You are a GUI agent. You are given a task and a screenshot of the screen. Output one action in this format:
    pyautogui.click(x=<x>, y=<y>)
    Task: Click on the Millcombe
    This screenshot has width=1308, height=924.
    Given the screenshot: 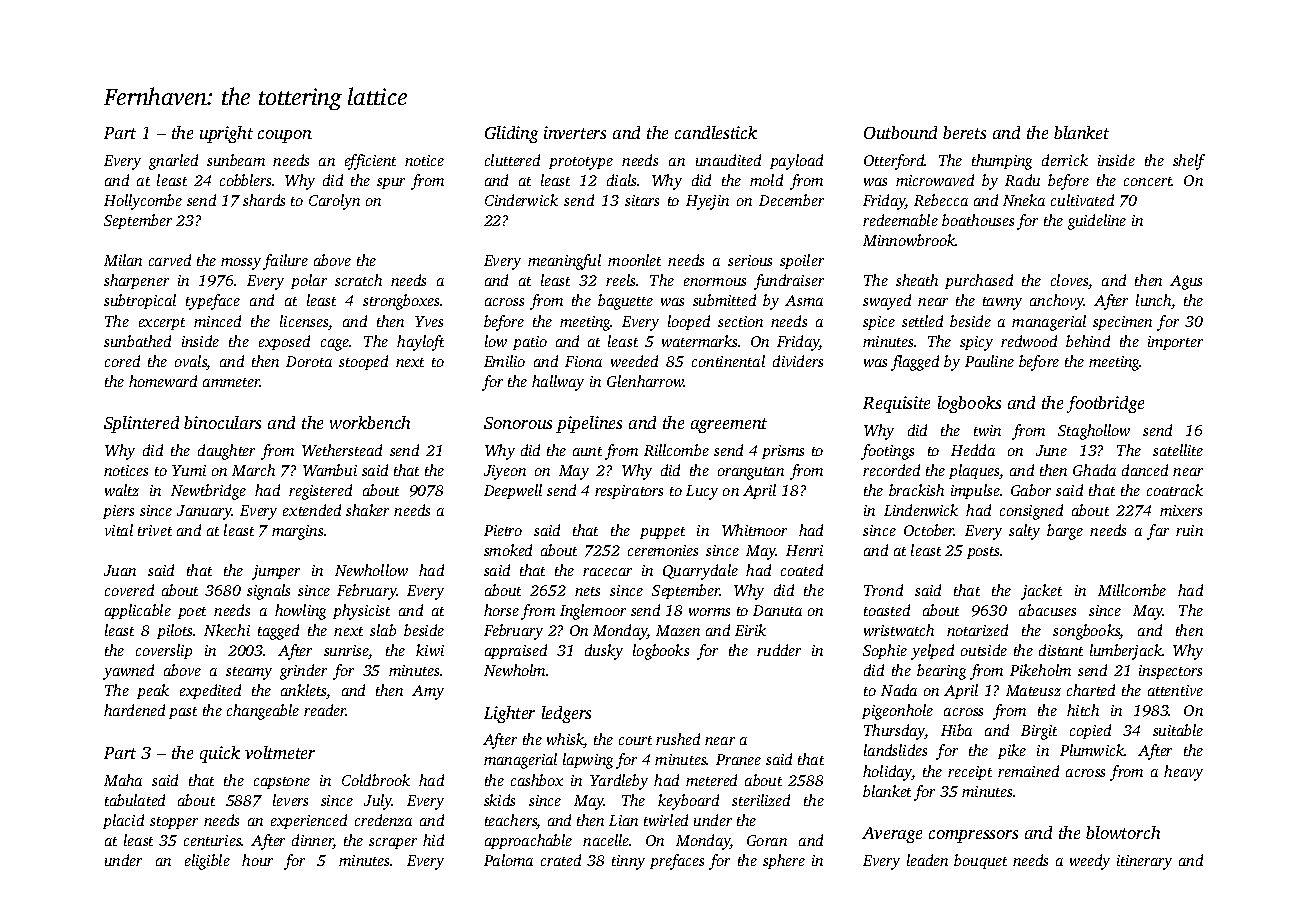 What is the action you would take?
    pyautogui.click(x=1132, y=590)
